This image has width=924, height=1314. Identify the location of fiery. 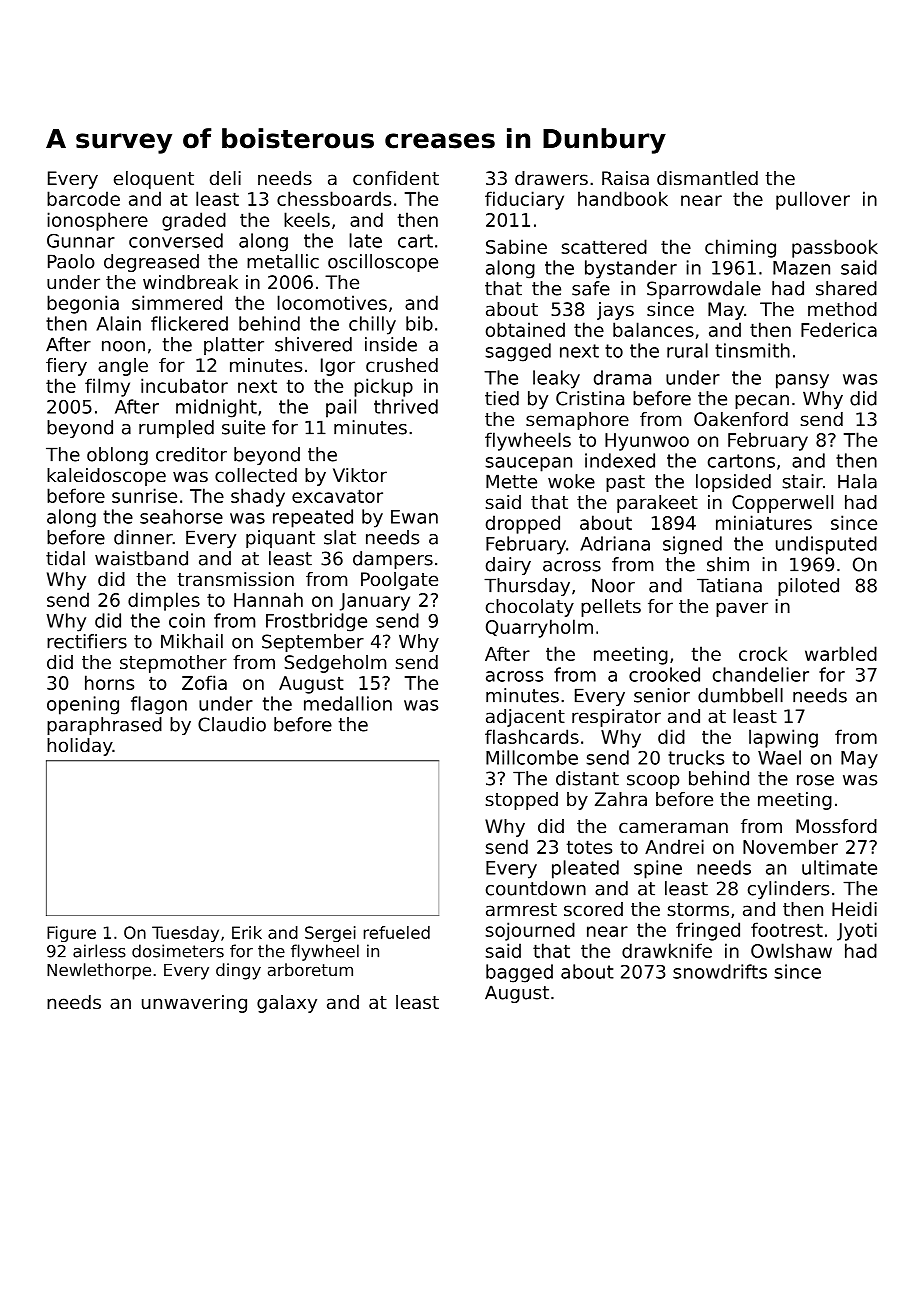
(66, 367).
